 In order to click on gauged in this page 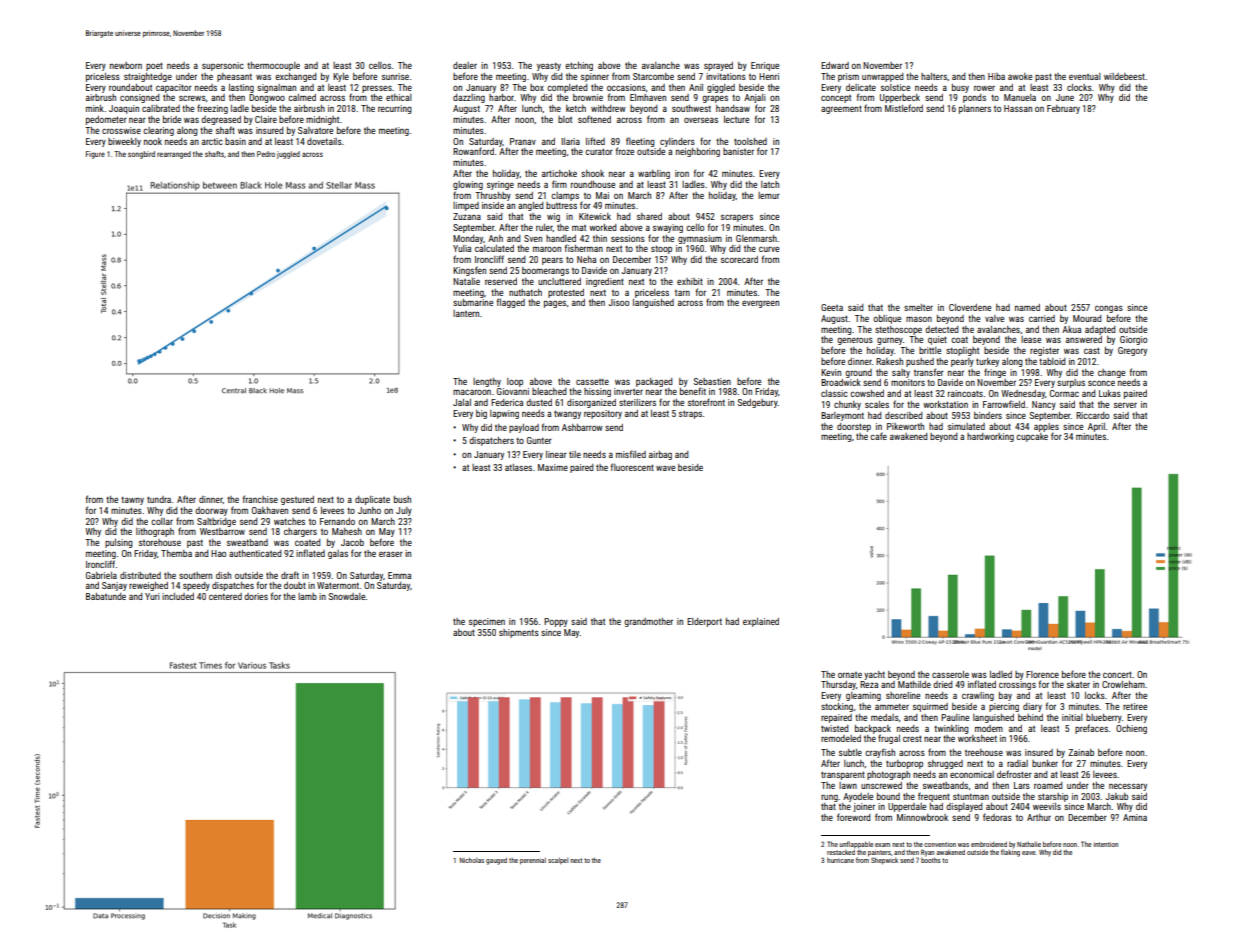, I will do `click(496, 861)`.
